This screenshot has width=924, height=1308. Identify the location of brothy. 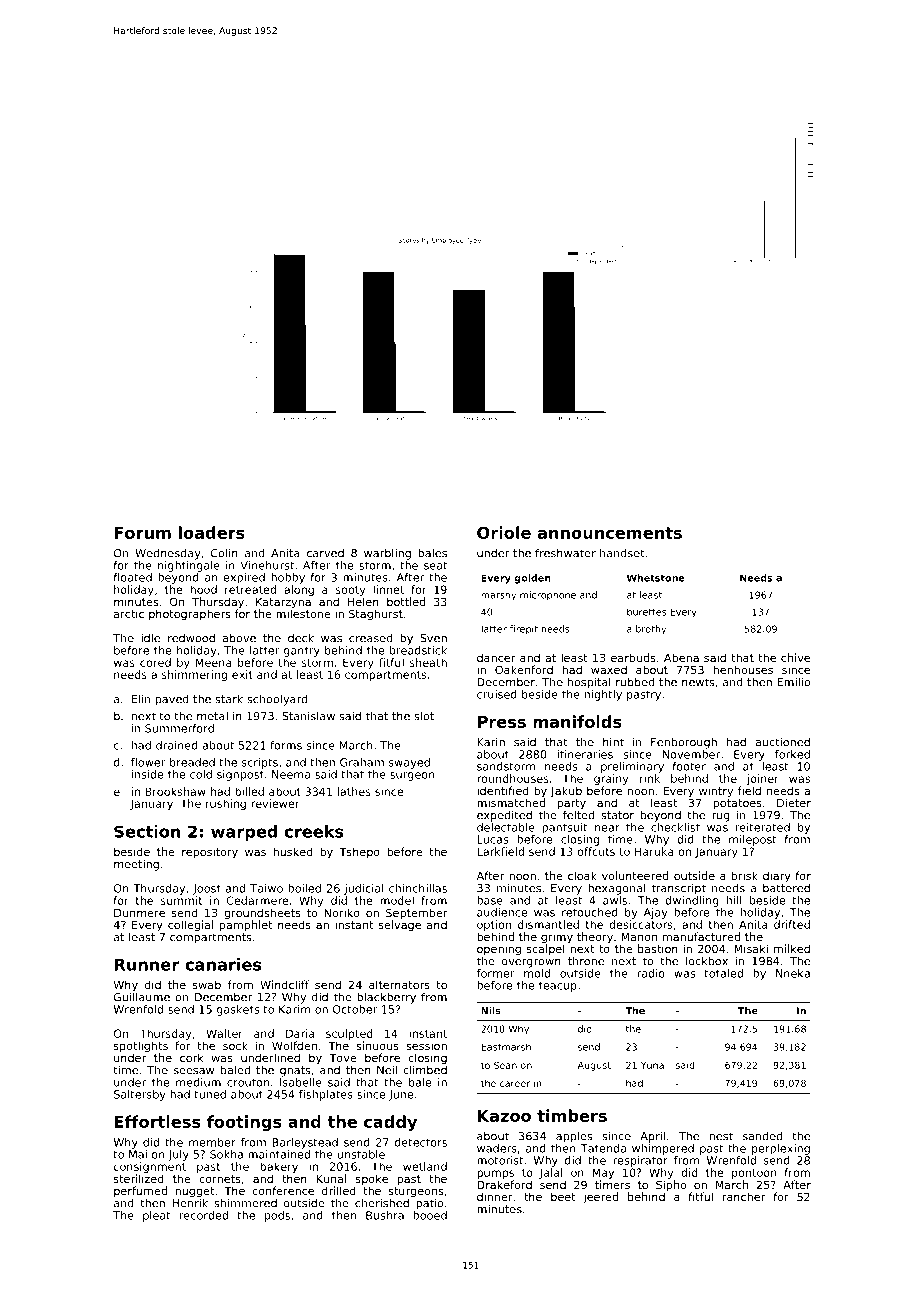
(651, 630).
